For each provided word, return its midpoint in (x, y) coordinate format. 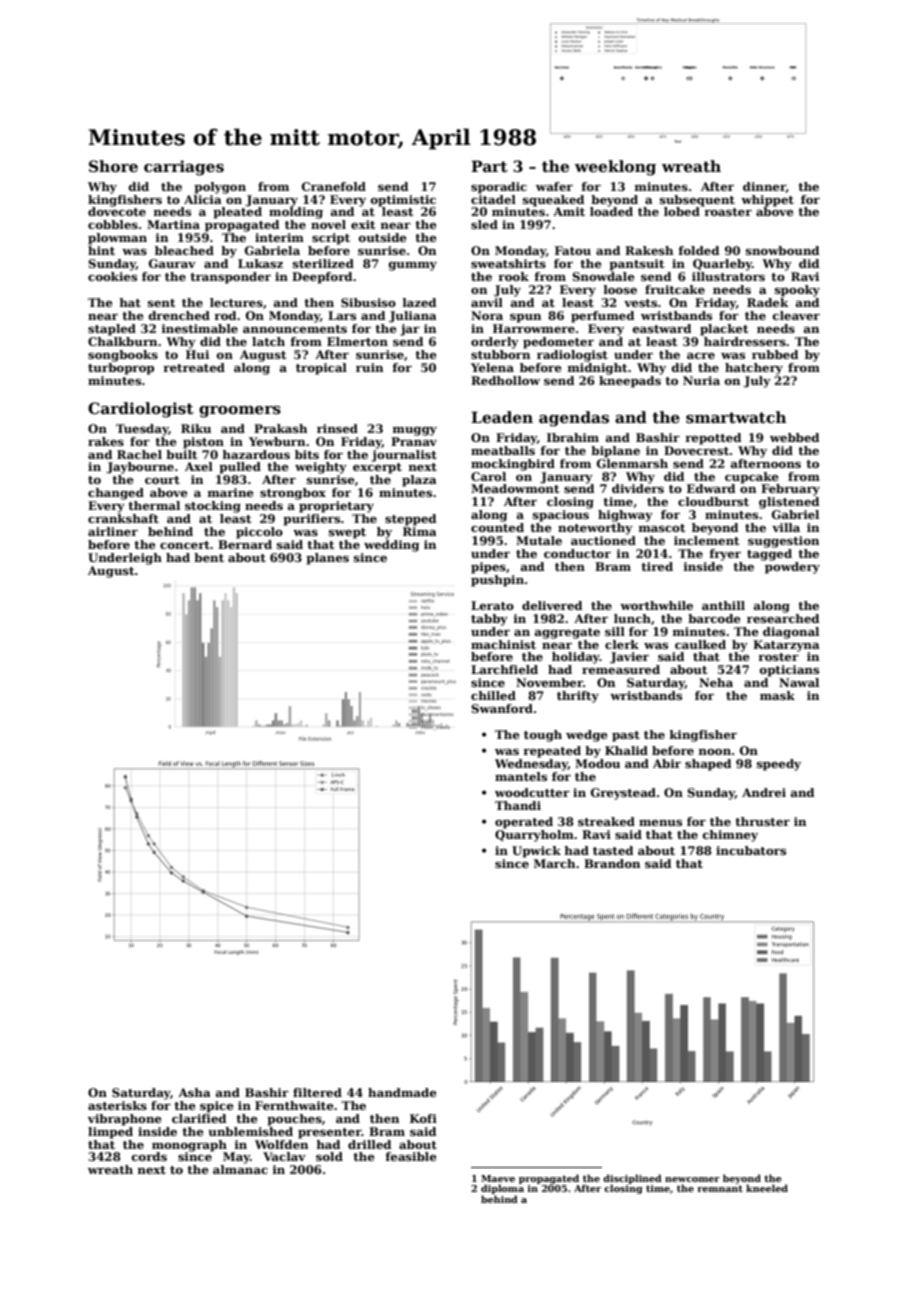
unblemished (250, 1131)
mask (777, 695)
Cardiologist (141, 410)
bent (209, 557)
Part (489, 166)
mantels (521, 776)
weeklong (615, 168)
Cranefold (334, 186)
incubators (751, 850)
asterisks (117, 1105)
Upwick (536, 852)
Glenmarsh (632, 463)
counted (497, 527)
